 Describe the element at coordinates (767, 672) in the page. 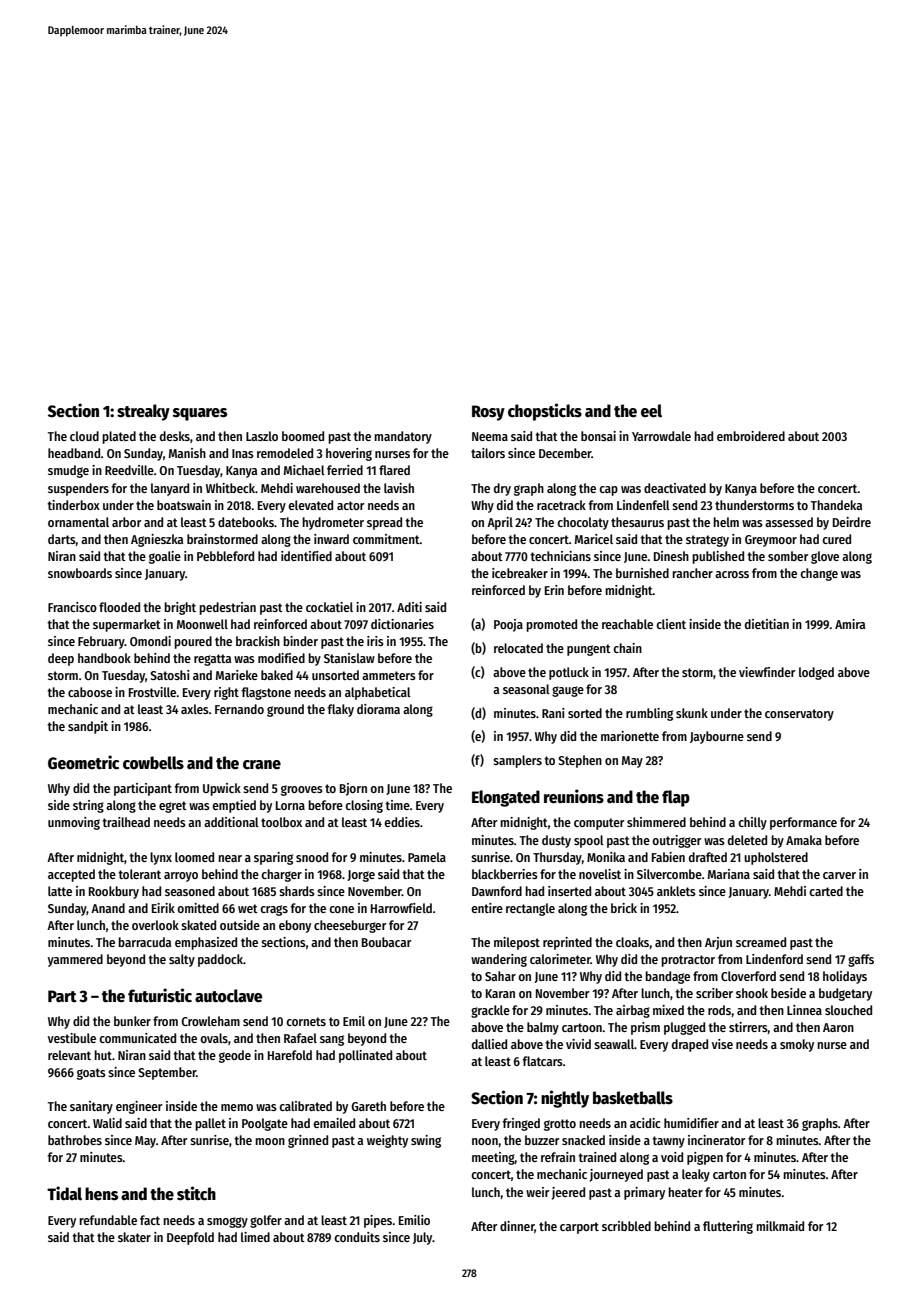

I see `viewfinder` at that location.
